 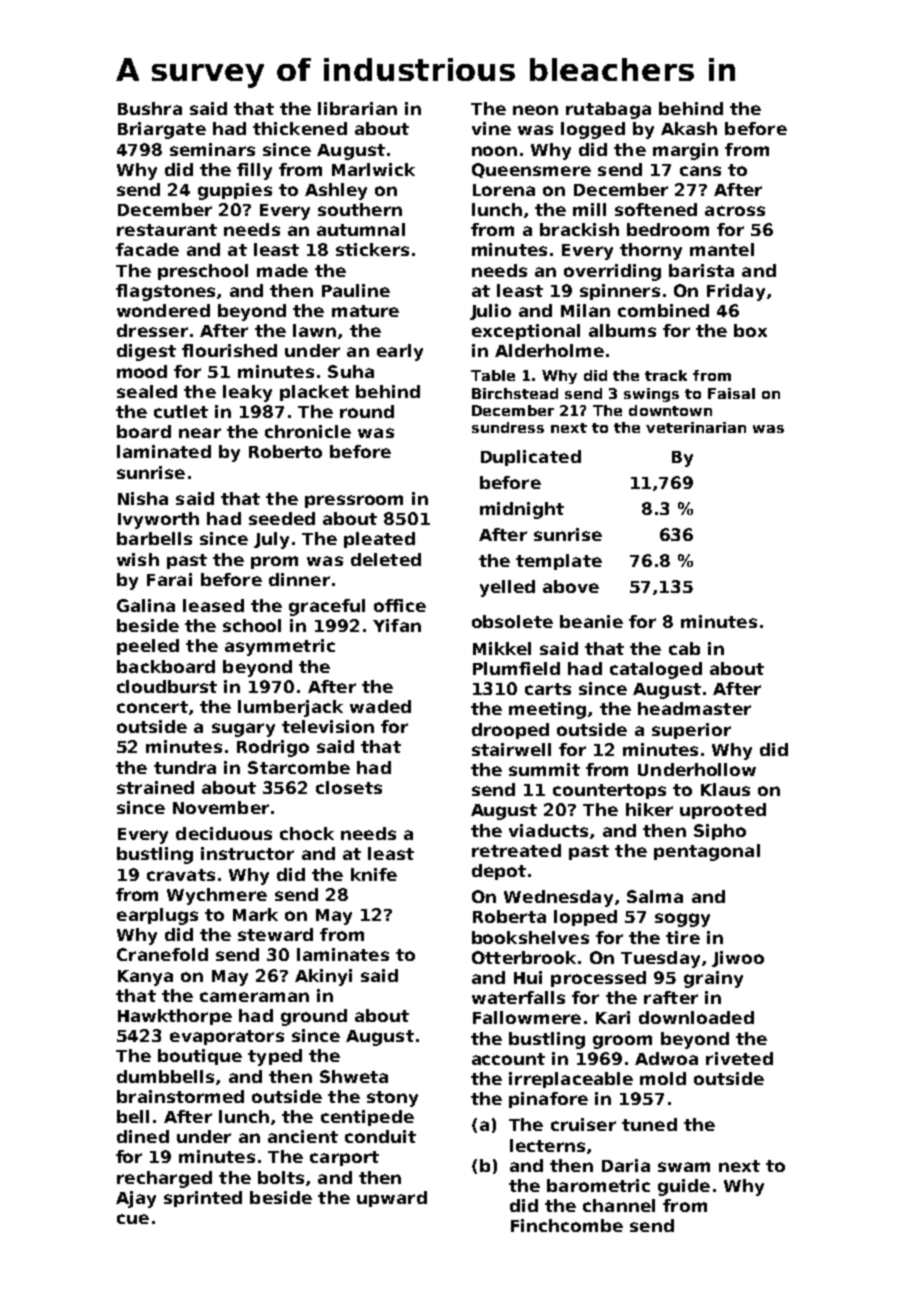 What do you see at coordinates (133, 1219) in the screenshot?
I see `cue` at bounding box center [133, 1219].
